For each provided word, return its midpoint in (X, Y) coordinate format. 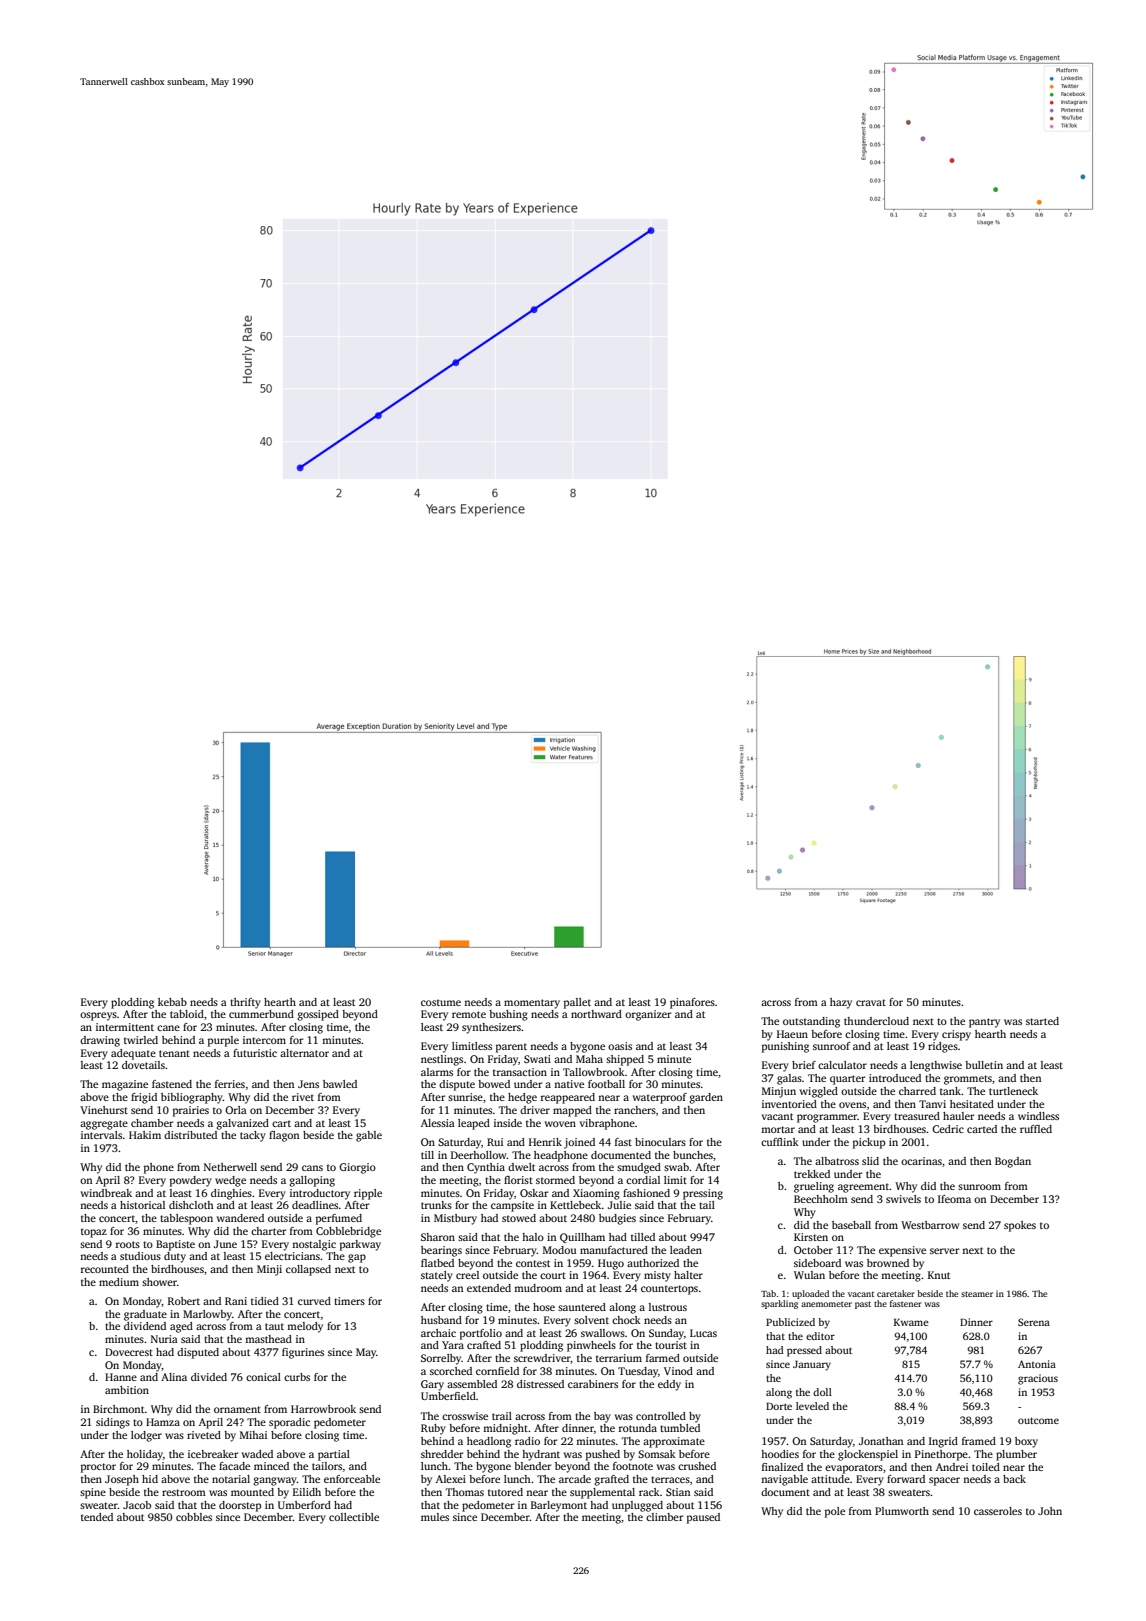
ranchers (635, 1110)
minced (271, 1466)
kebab (172, 1002)
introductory (320, 1194)
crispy (956, 1035)
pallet (577, 1003)
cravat (871, 1002)
